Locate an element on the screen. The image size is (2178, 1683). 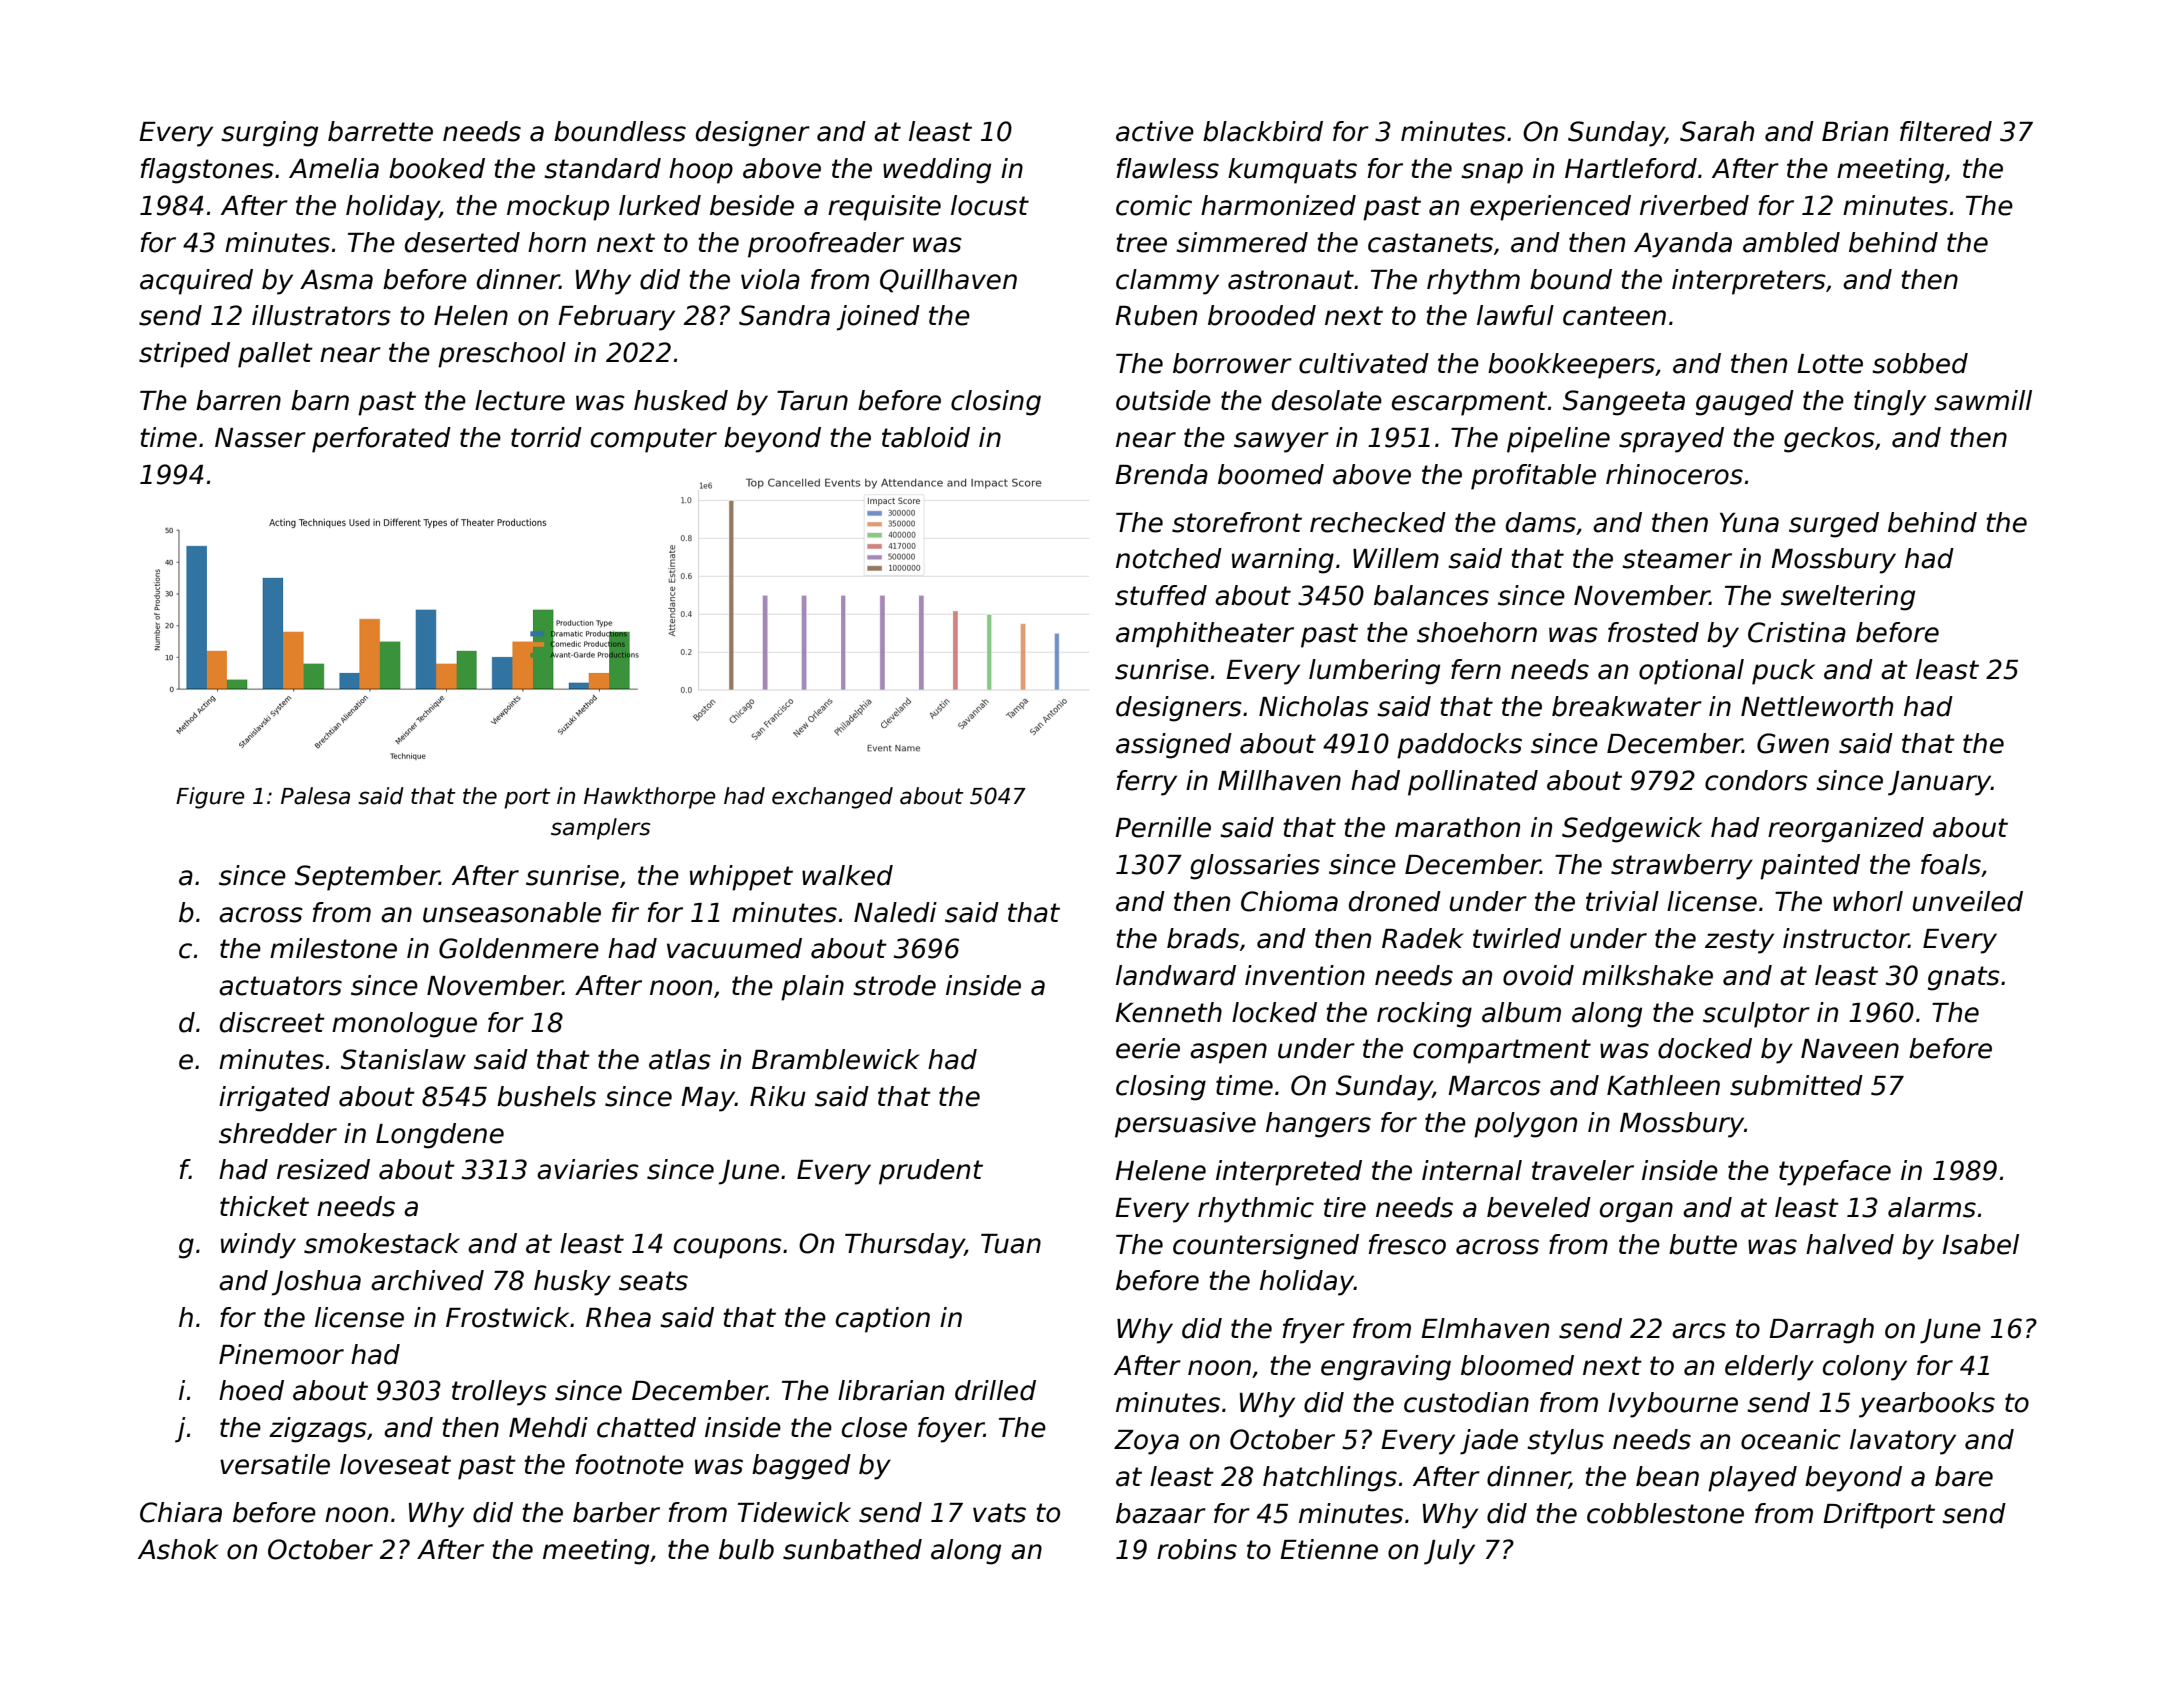
milestone is located at coordinates (333, 948).
